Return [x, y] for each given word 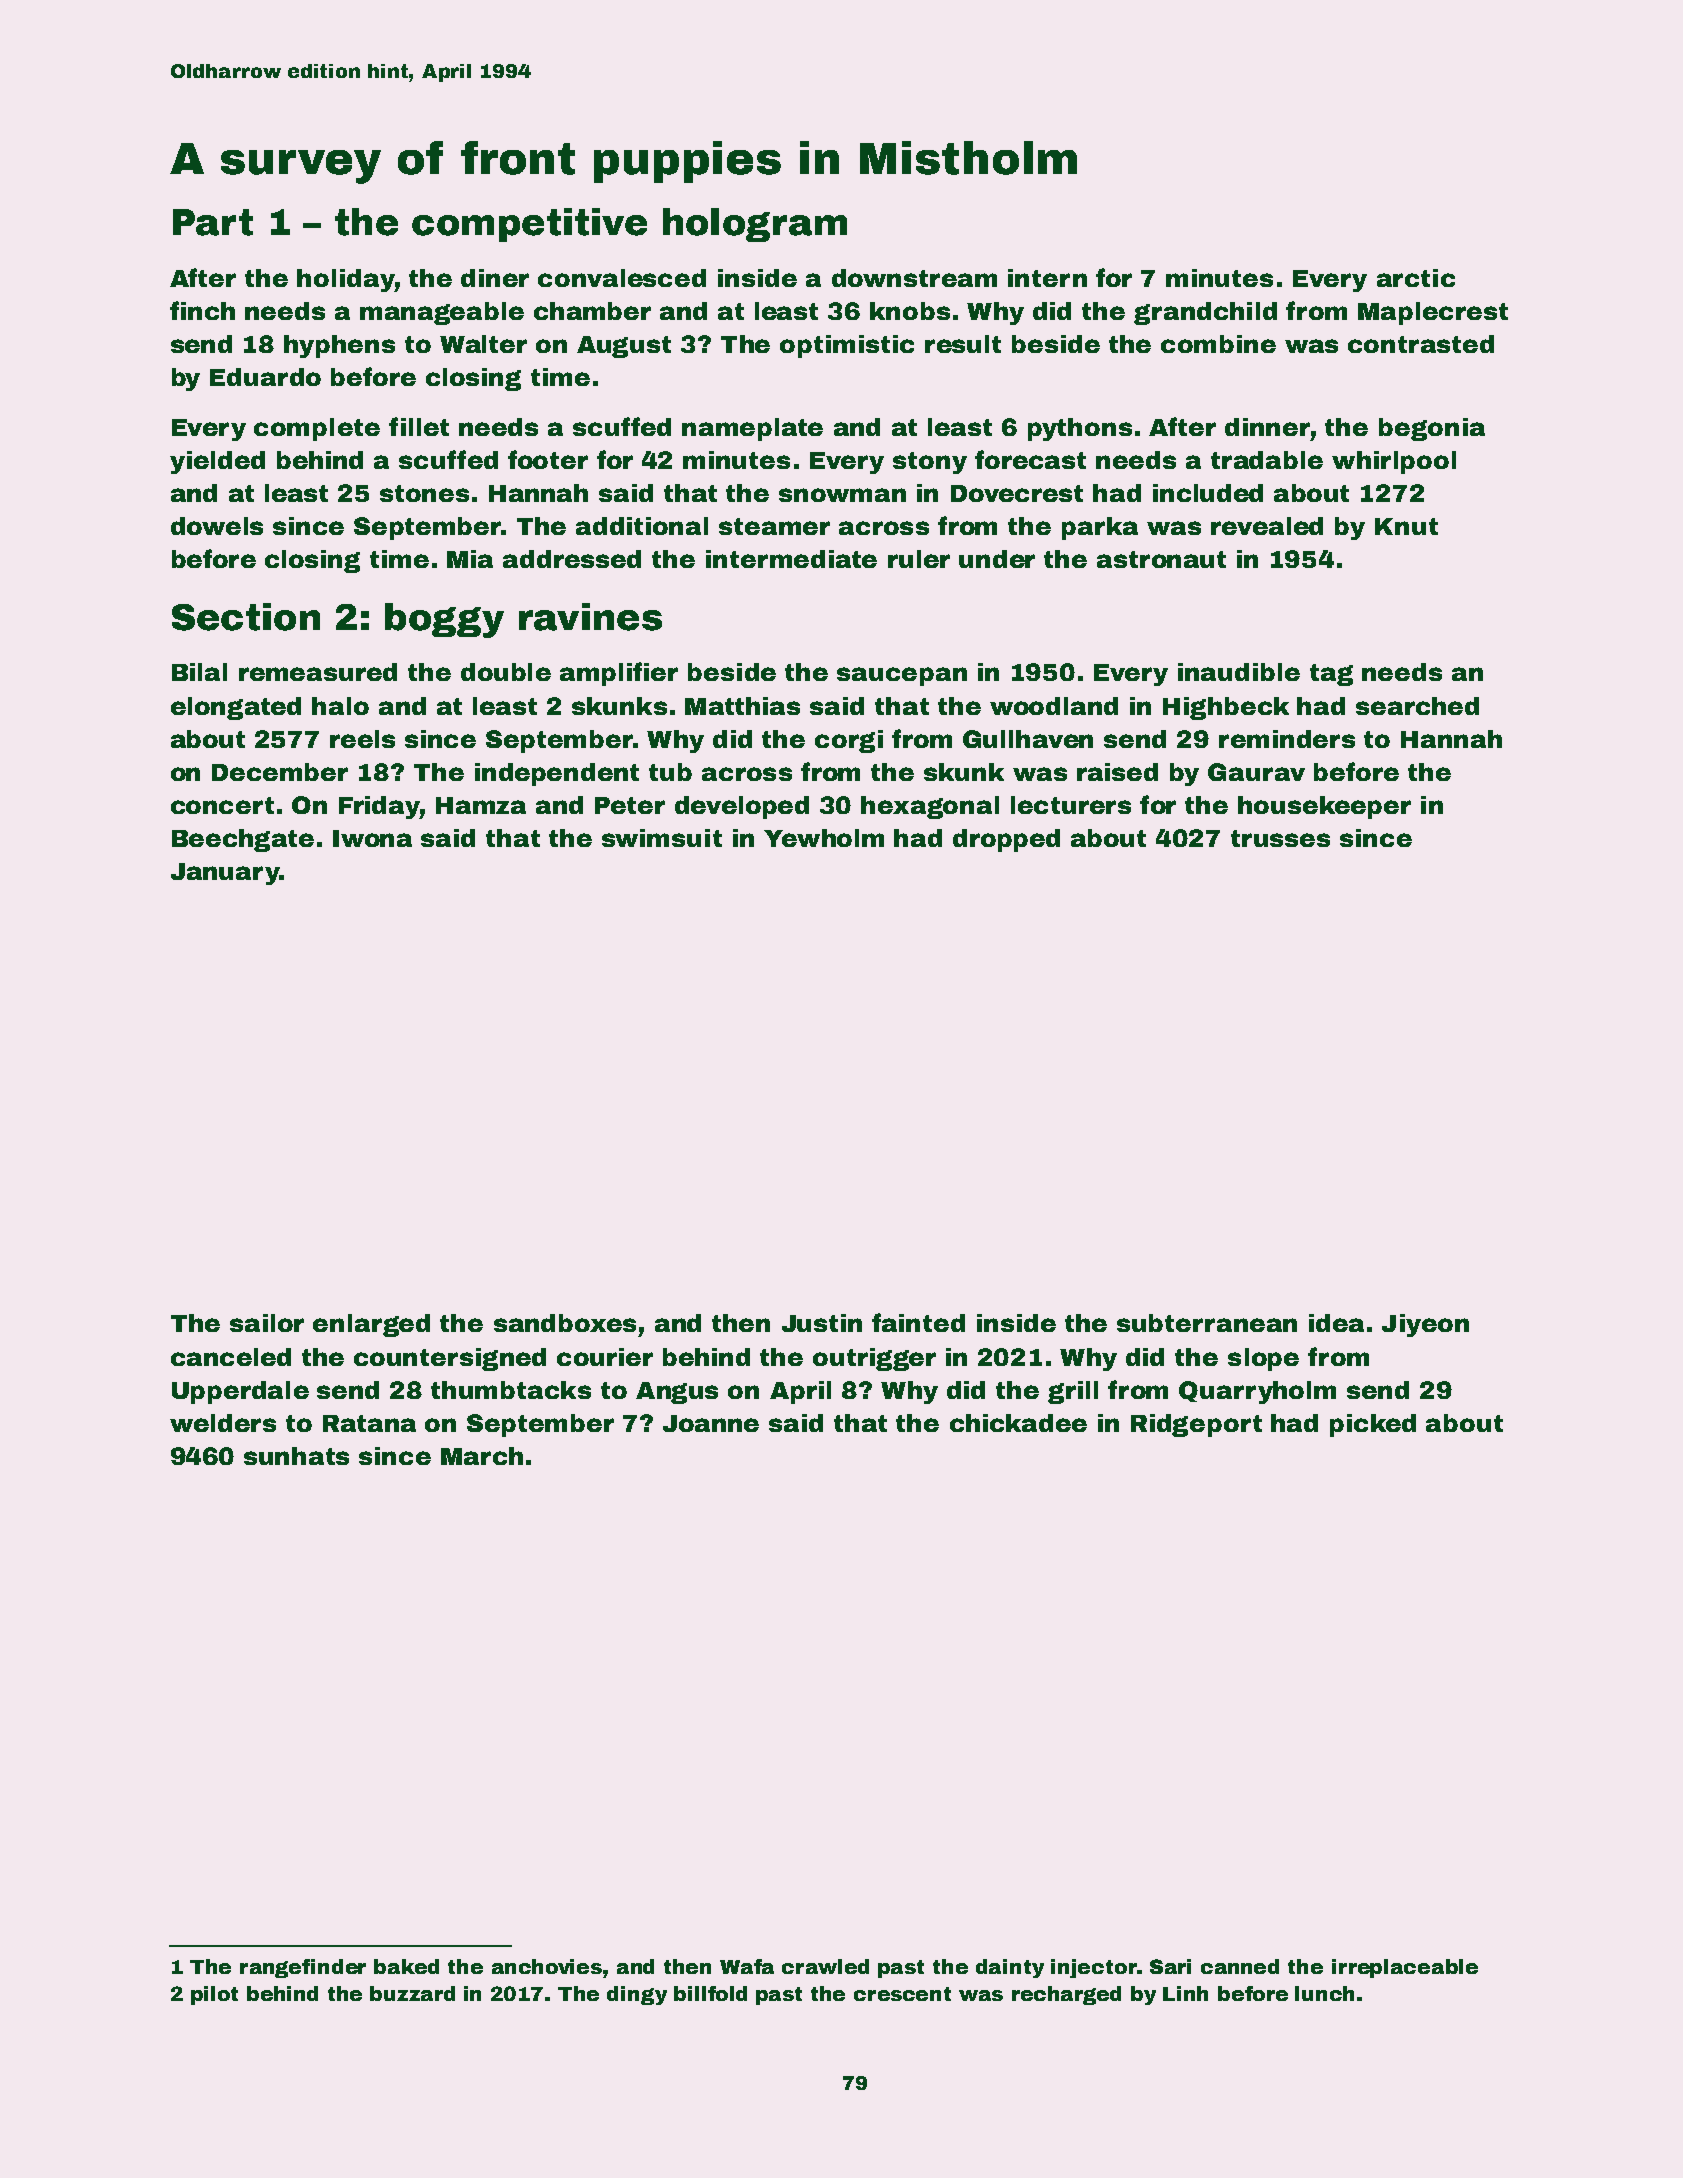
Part [213, 222]
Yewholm [824, 838]
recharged [1066, 1995]
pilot [214, 1995]
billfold [710, 1993]
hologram [755, 225]
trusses [1280, 838]
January [225, 874]
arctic [1416, 278]
